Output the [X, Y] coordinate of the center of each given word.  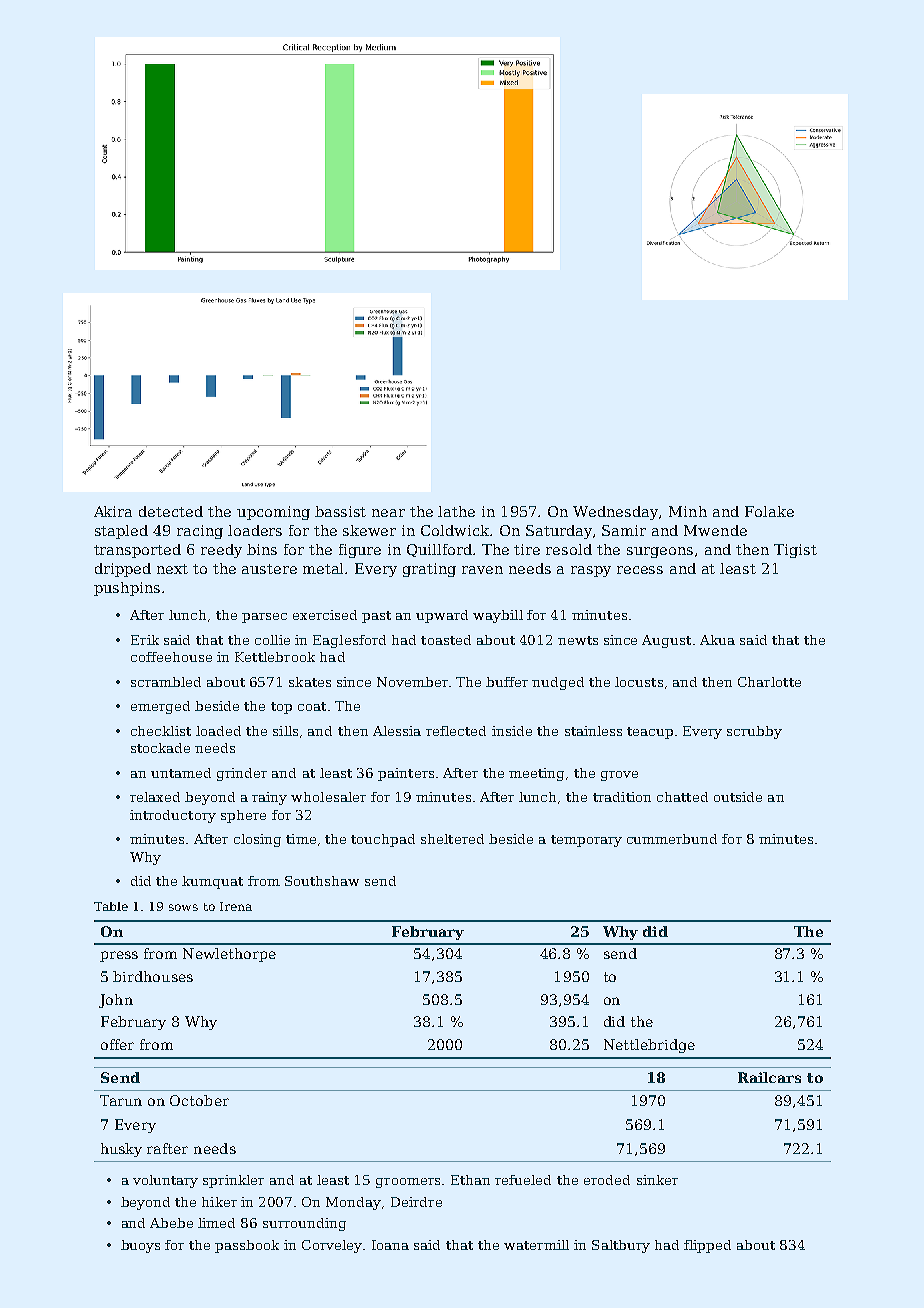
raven [482, 570]
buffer [507, 682]
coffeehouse [171, 657]
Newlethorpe [229, 955]
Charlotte [769, 682]
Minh [688, 511]
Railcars [769, 1077]
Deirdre [416, 1202]
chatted [682, 797]
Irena [236, 906]
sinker [657, 1180]
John [116, 1001]
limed [216, 1223]
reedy [221, 551]
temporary [586, 841]
